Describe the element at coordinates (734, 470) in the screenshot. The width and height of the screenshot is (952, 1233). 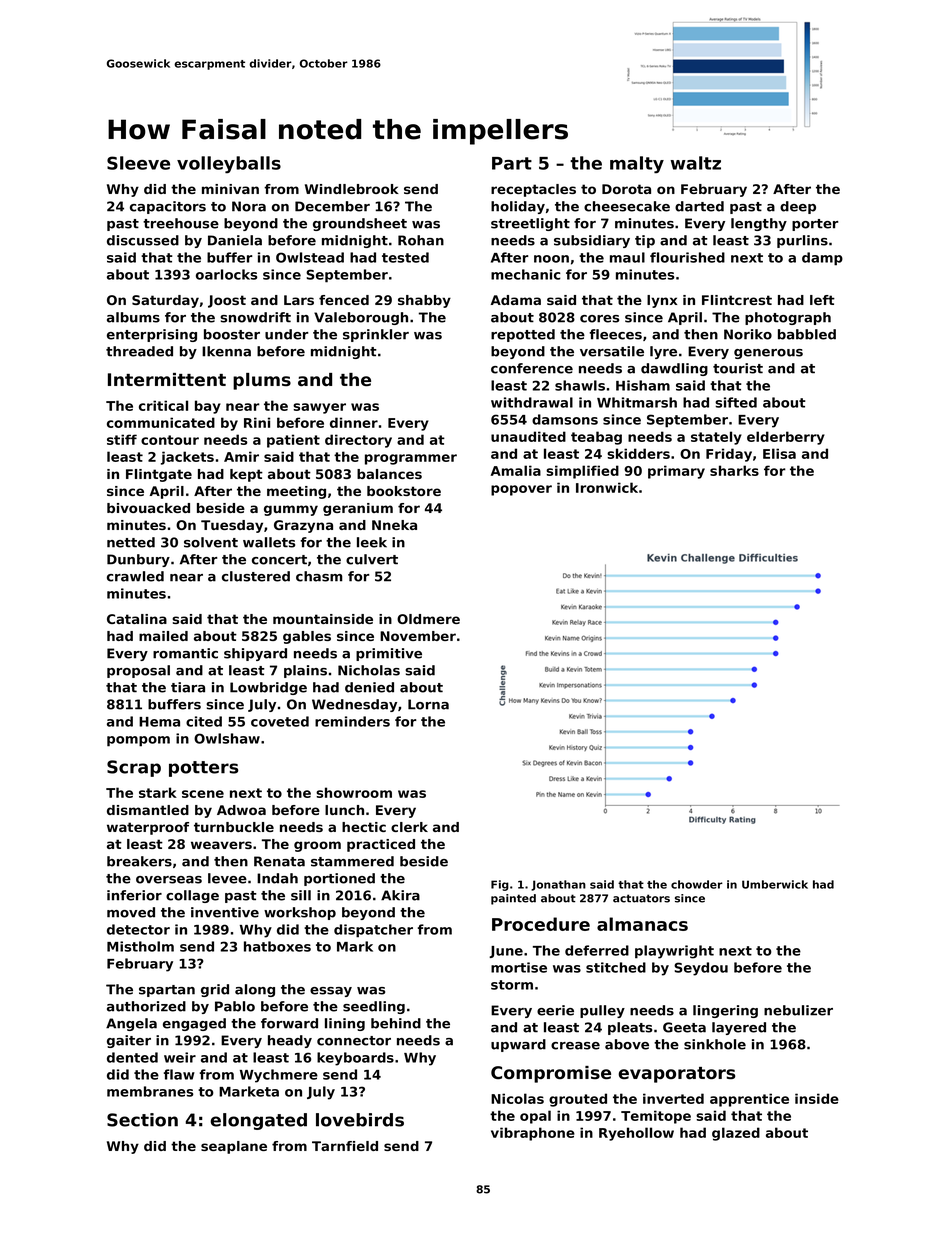
I see `sharks` at that location.
